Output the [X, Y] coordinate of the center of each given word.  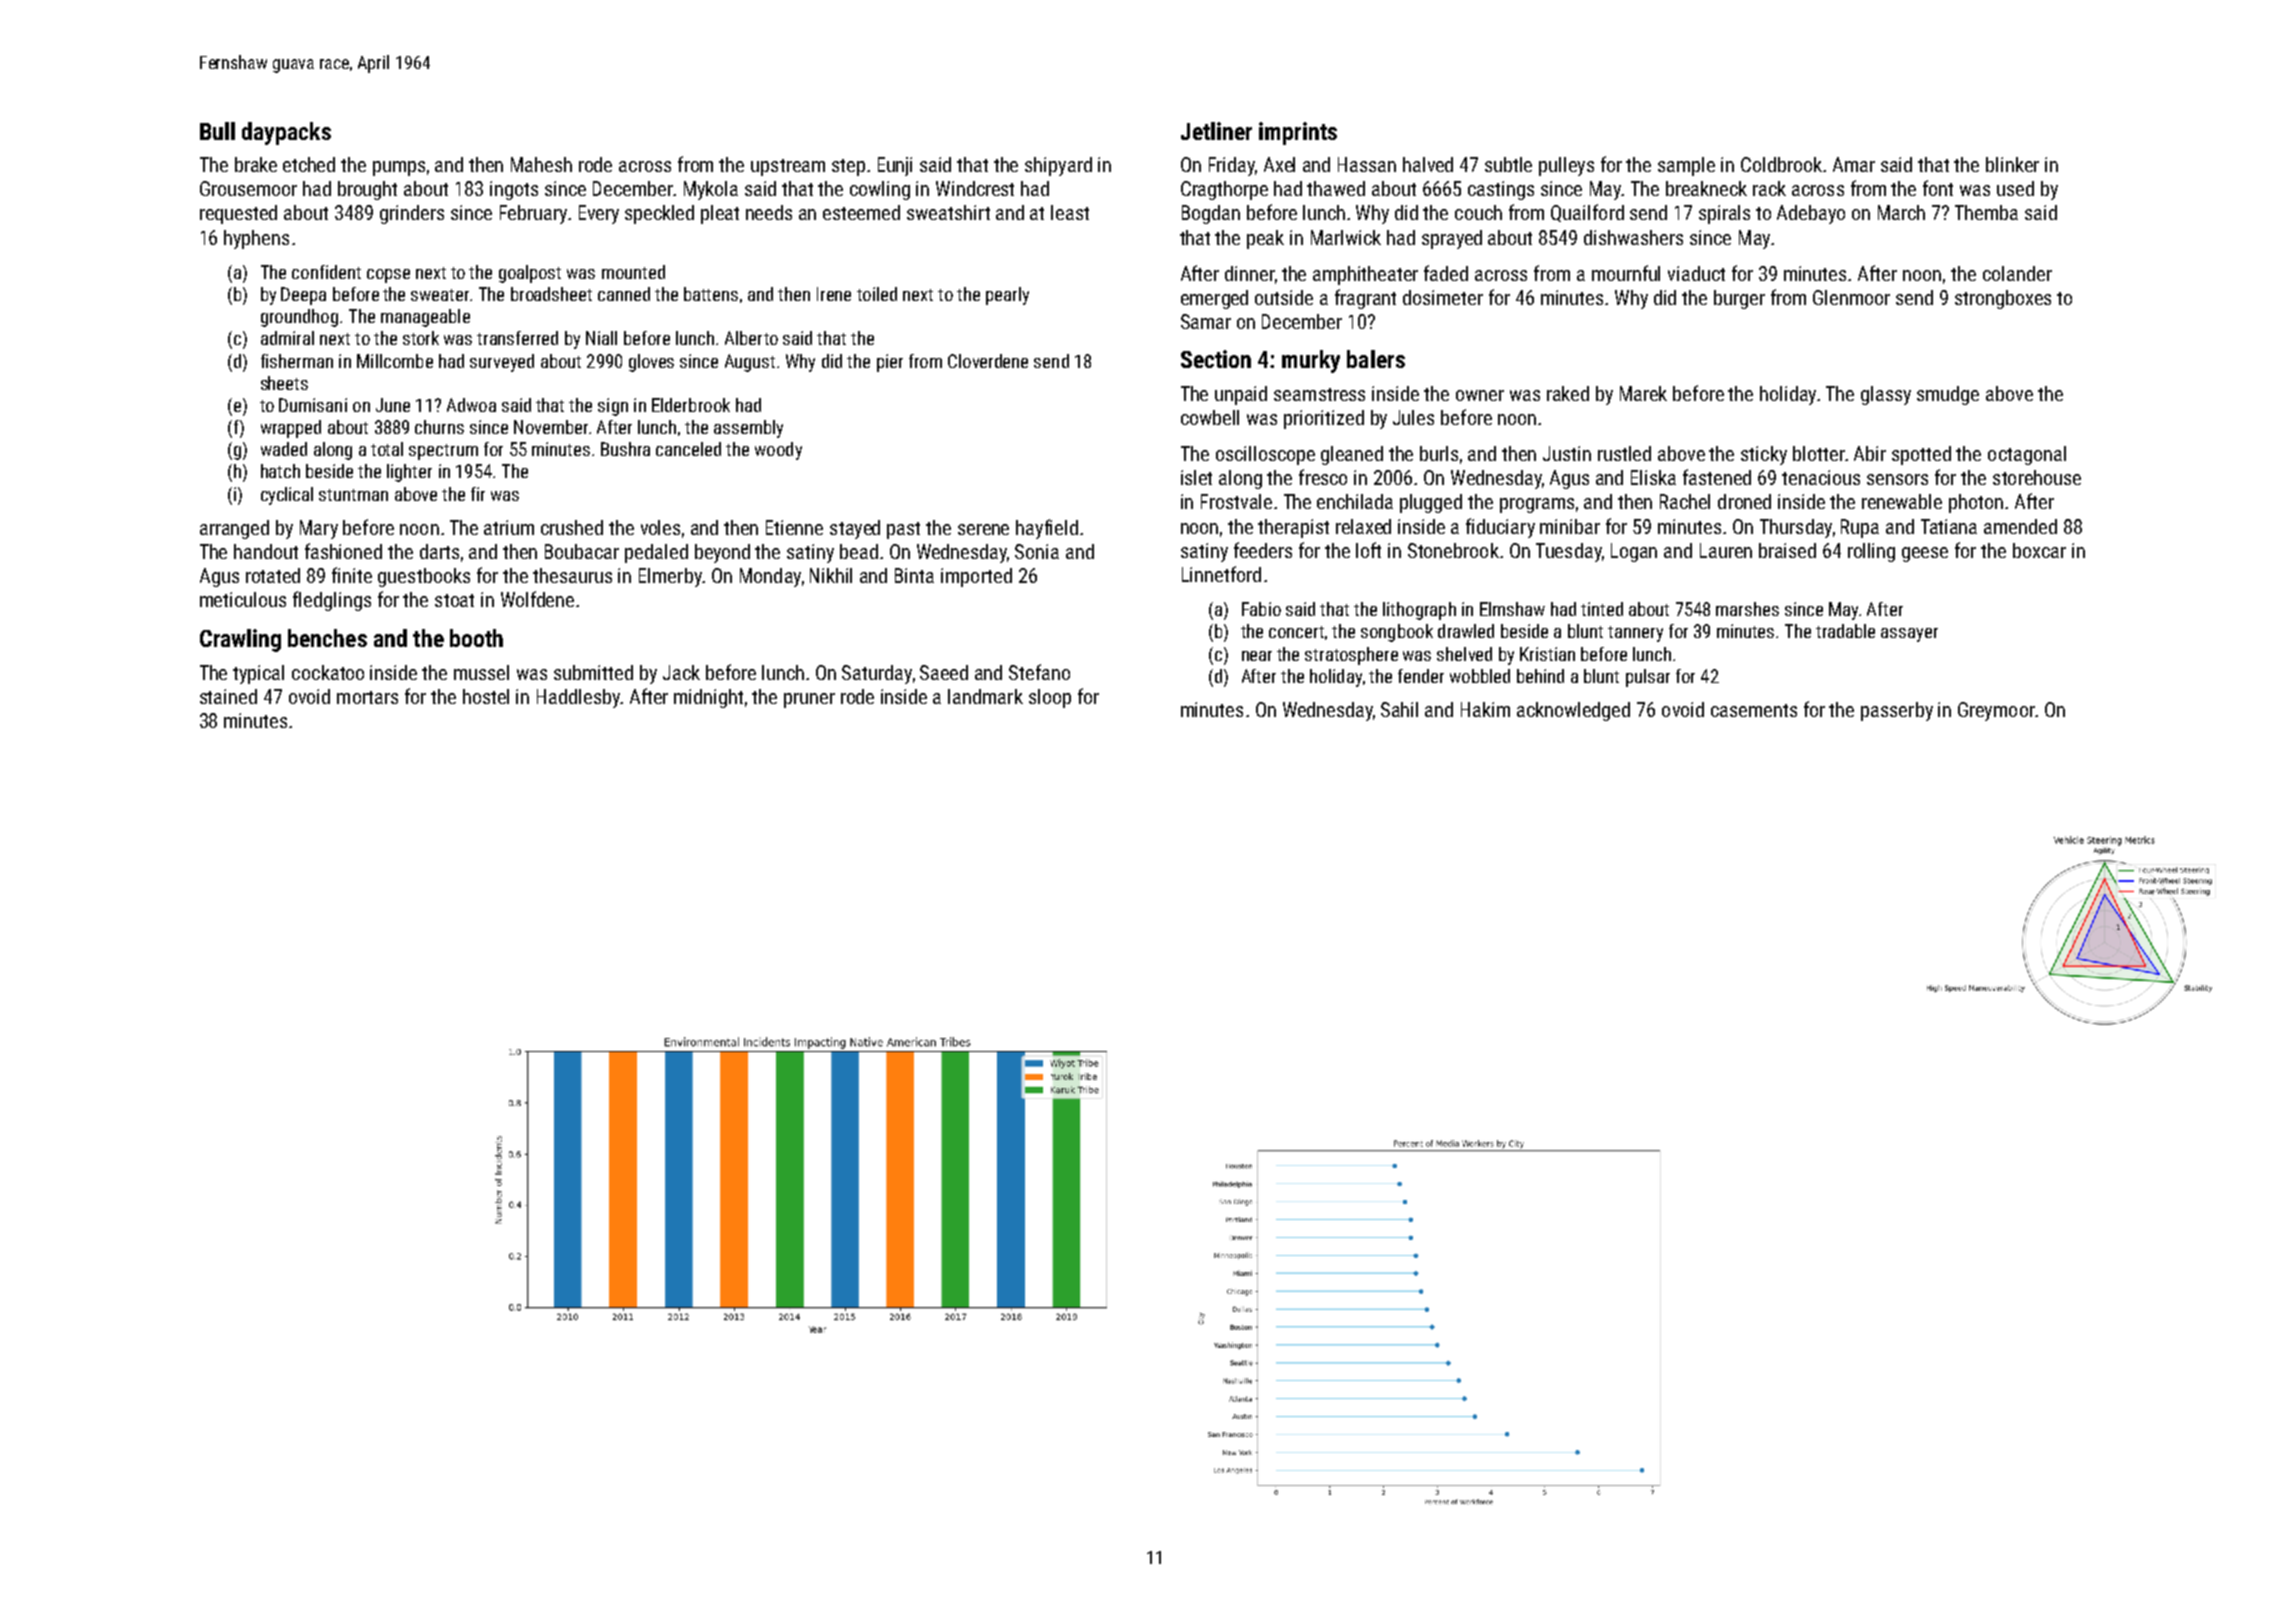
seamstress [1319, 394]
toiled [877, 294]
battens [711, 294]
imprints [1298, 133]
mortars [367, 697]
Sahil [1399, 709]
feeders [1263, 550]
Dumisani [313, 405]
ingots [514, 190]
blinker [2012, 164]
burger [1739, 299]
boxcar [2039, 550]
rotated [273, 575]
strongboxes [2003, 299]
